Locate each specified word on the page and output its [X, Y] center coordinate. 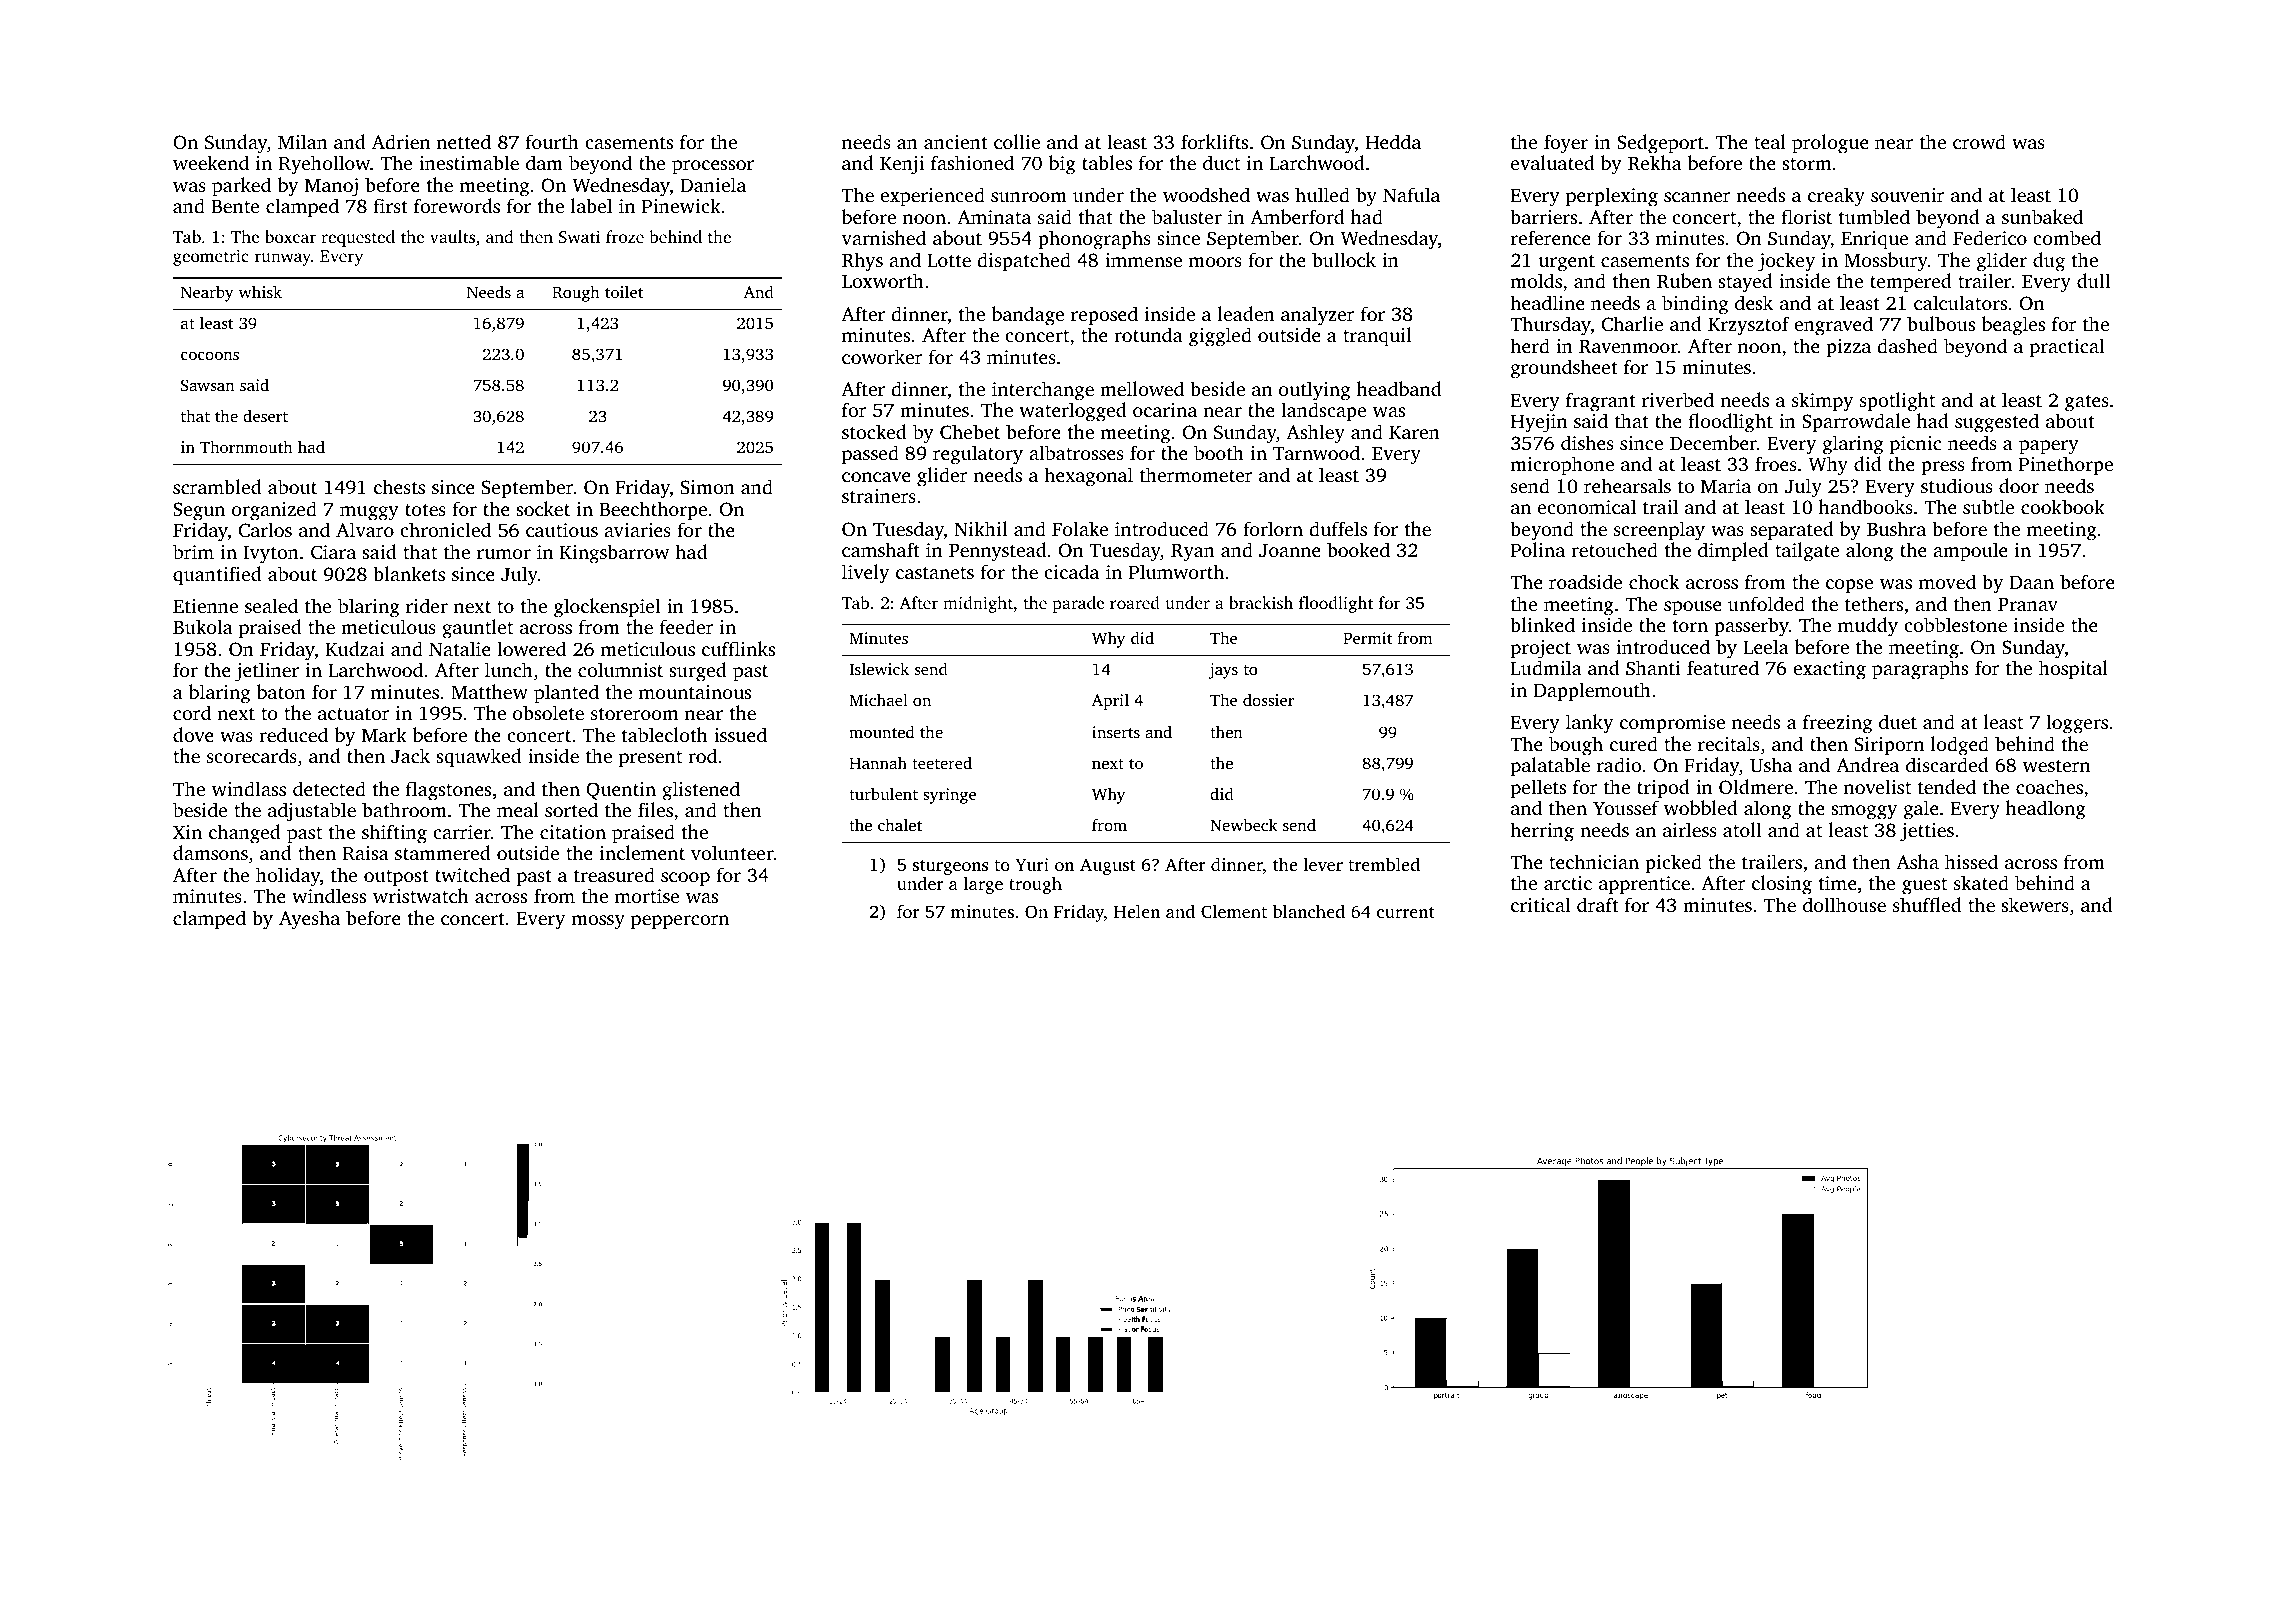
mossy [598, 922]
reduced [293, 734]
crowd [1979, 141]
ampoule [1970, 552]
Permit [1367, 638]
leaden [1246, 313]
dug [2049, 262]
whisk [260, 291]
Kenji [902, 165]
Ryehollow [324, 165]
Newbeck [1243, 824]
